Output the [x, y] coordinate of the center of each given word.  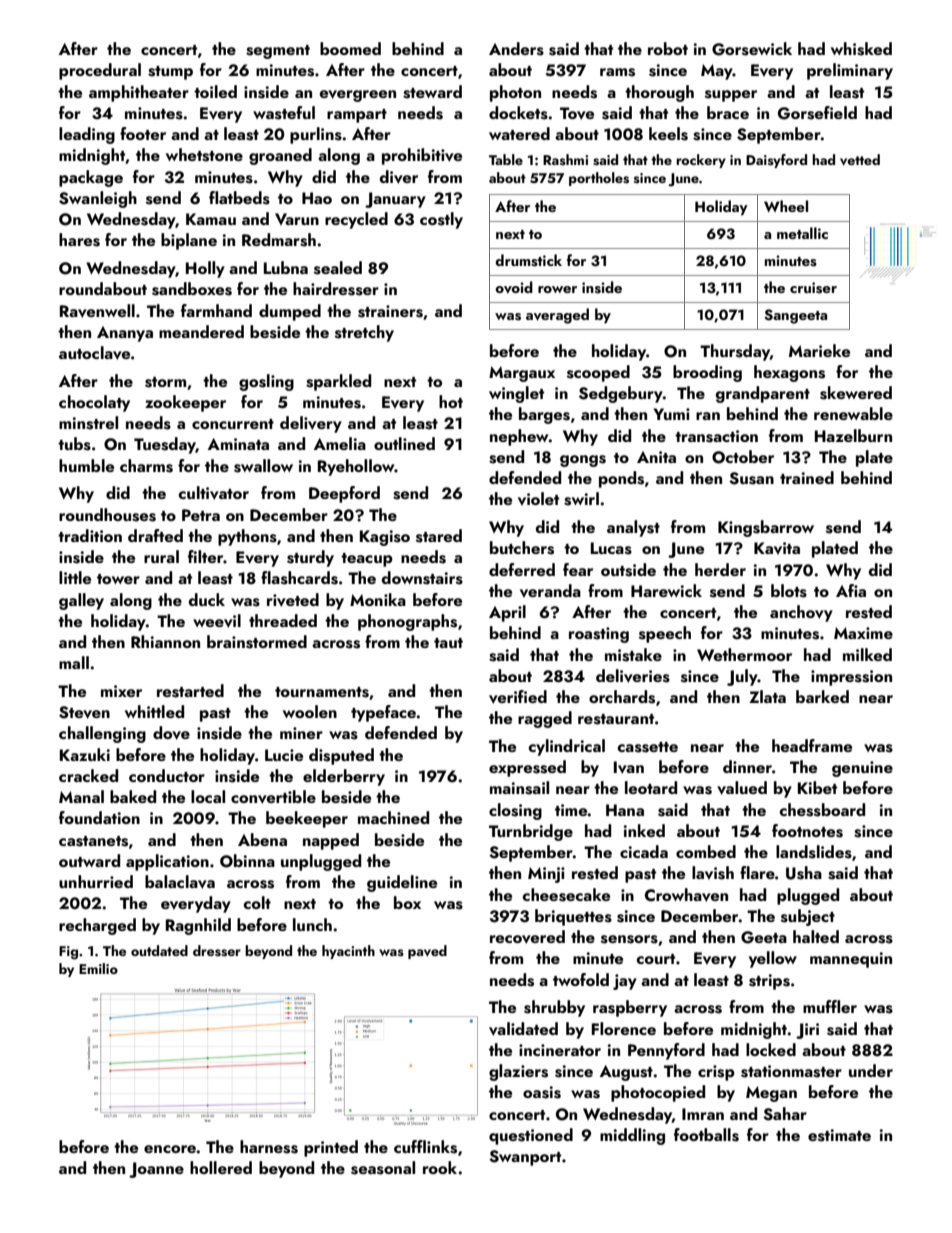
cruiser [813, 288]
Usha [804, 873]
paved [427, 952]
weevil [217, 621]
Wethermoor [744, 654]
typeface [383, 713]
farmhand [216, 310]
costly [441, 220]
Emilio [98, 968]
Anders [516, 49]
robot [668, 48]
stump [170, 73]
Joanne [156, 1170]
